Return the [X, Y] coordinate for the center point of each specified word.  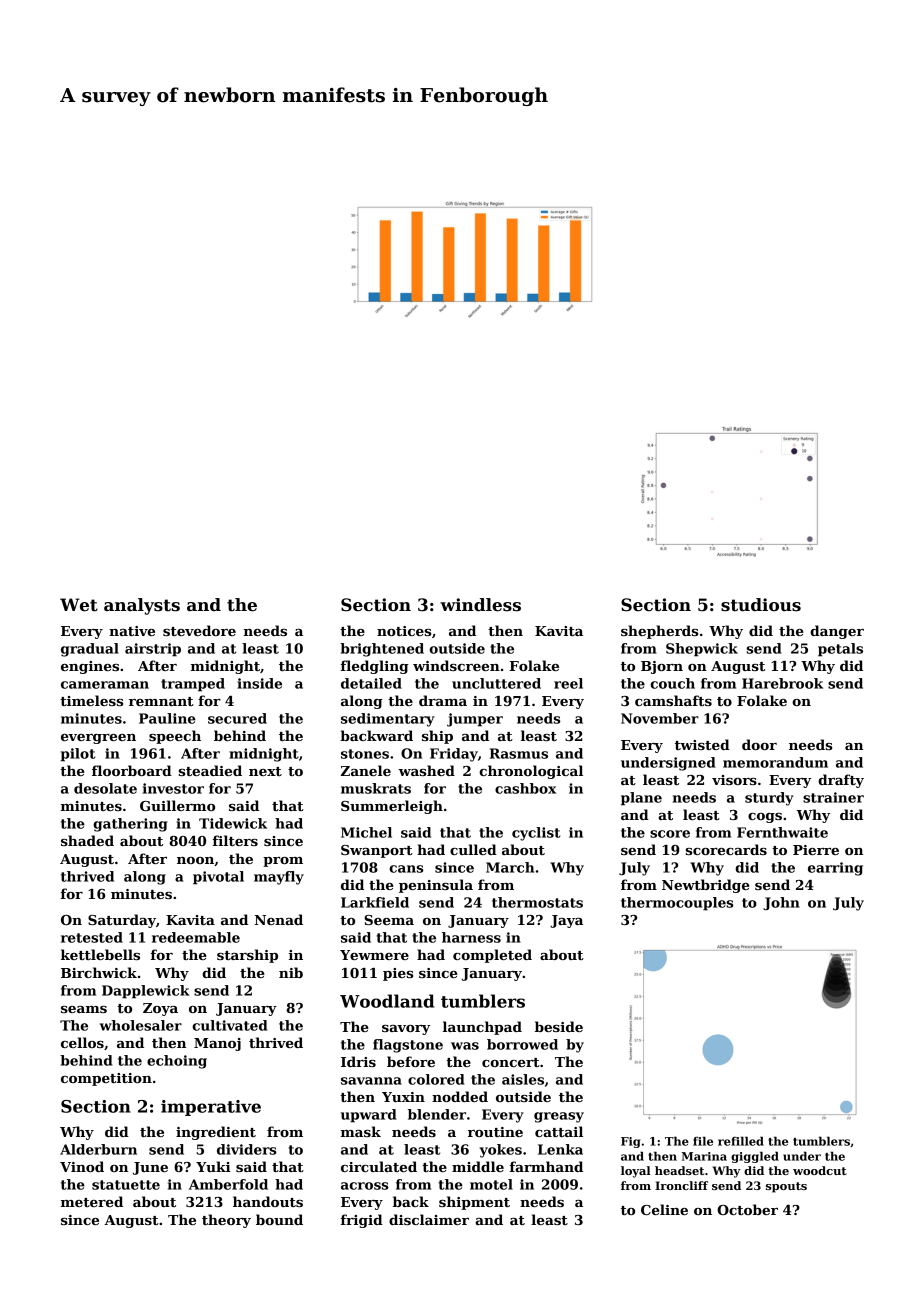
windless [480, 605]
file [703, 1141]
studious [761, 605]
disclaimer [429, 1219]
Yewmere [374, 955]
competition [106, 1079]
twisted [702, 744]
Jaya [566, 921]
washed [426, 770]
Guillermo [177, 805]
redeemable [196, 937]
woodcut [820, 1170]
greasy [559, 1117]
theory [226, 1221]
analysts [142, 606]
